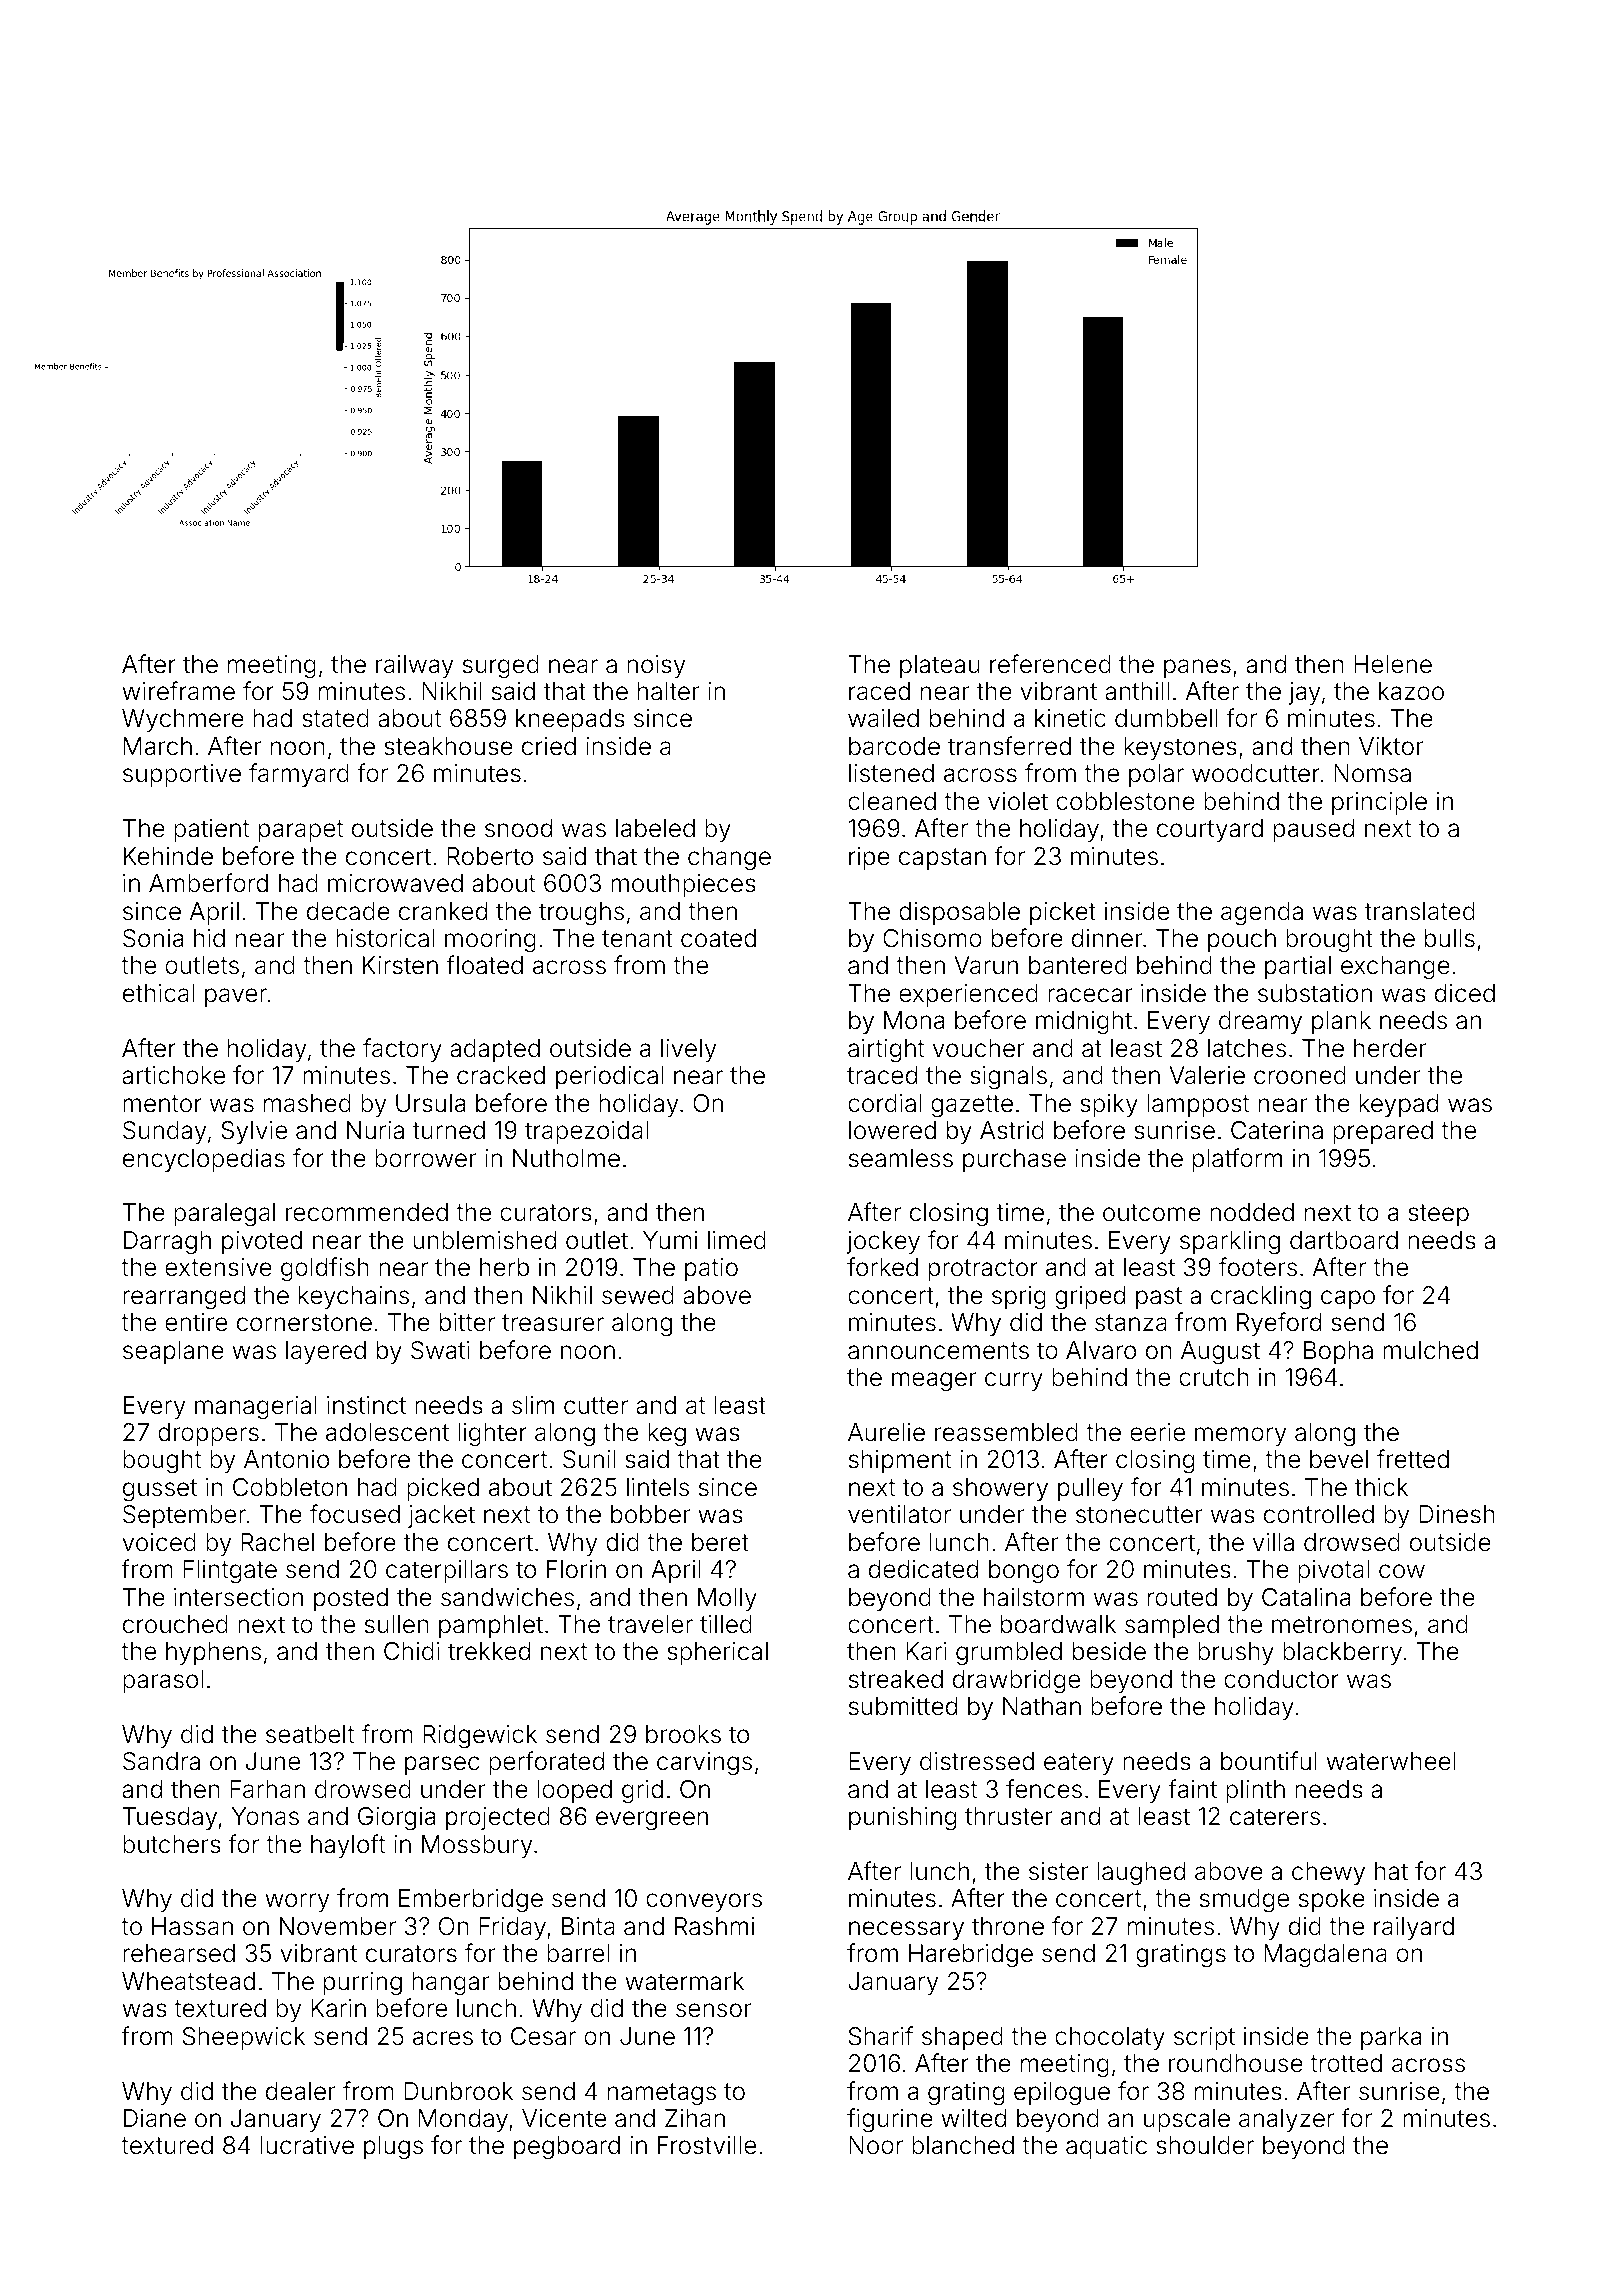 This page has width=1620, height=2292. Describe the element at coordinates (1325, 1956) in the page. I see `Magdalena` at that location.
